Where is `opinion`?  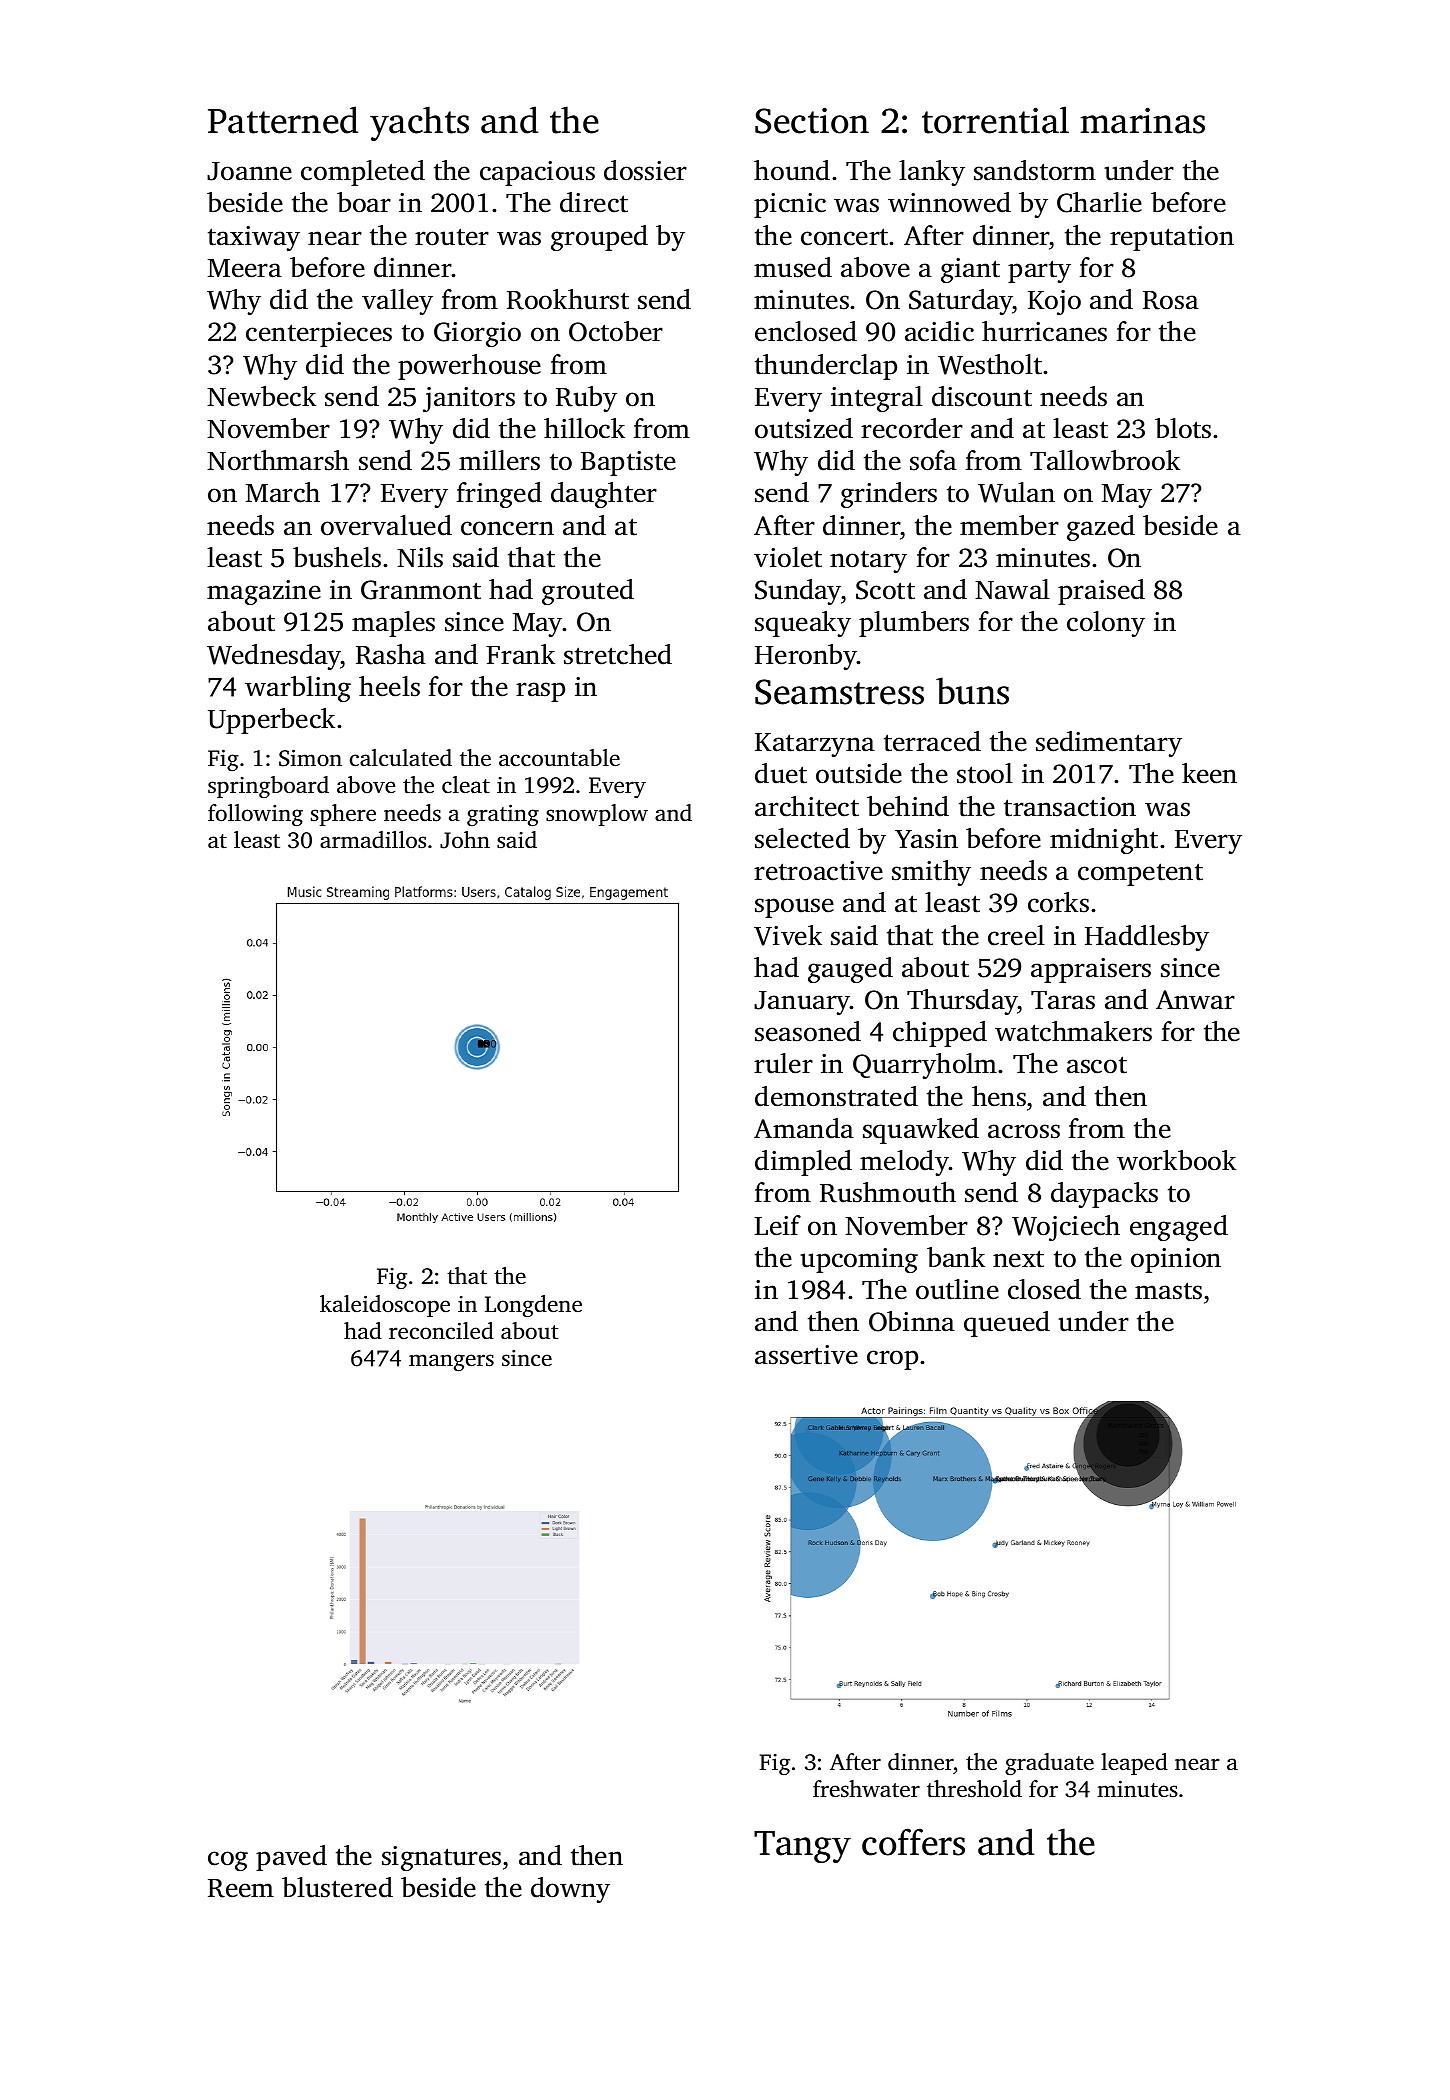
opinion is located at coordinates (1176, 1260).
